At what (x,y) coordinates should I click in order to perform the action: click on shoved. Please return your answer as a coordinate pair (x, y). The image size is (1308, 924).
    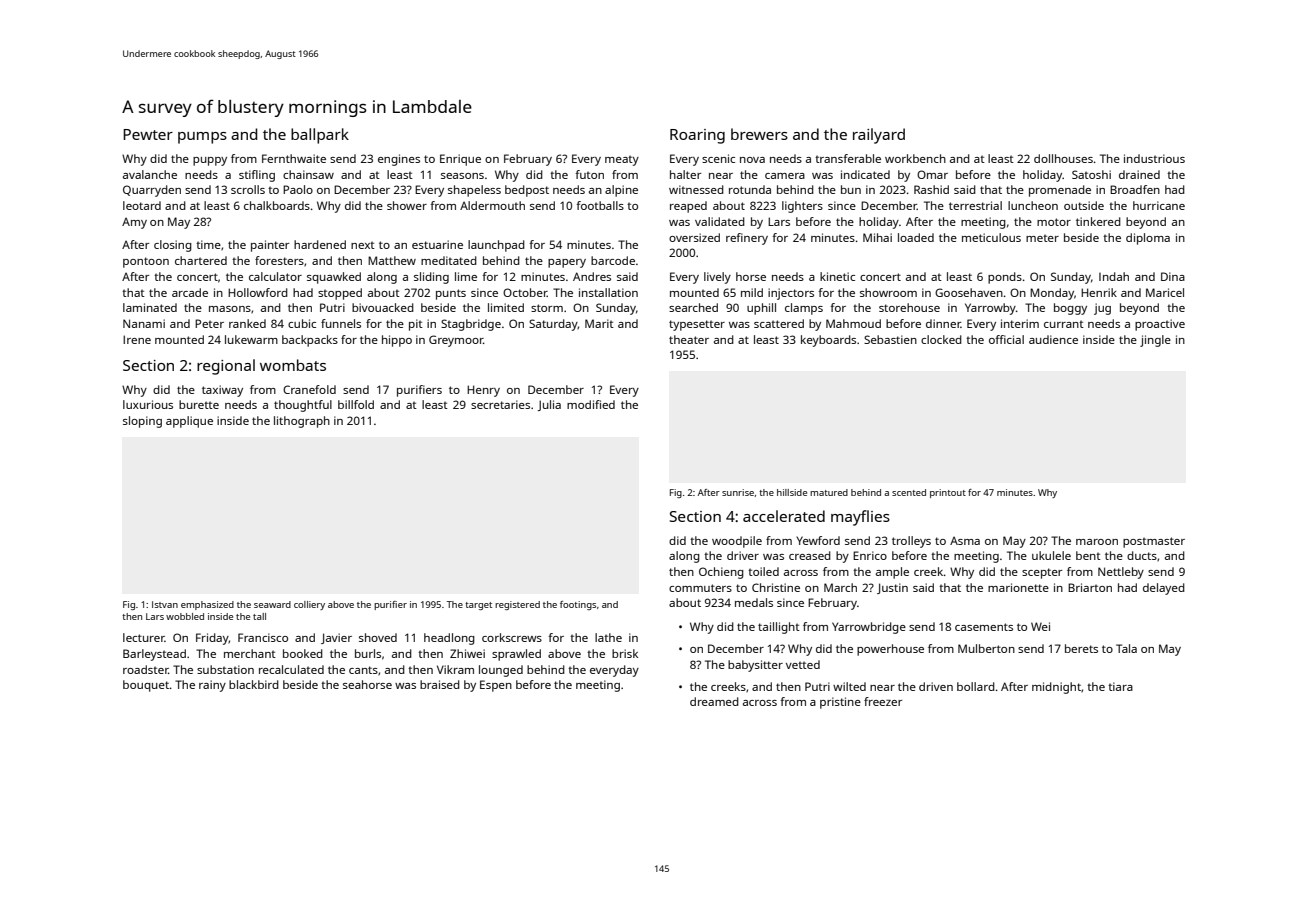
    Looking at the image, I should click on (378, 637).
